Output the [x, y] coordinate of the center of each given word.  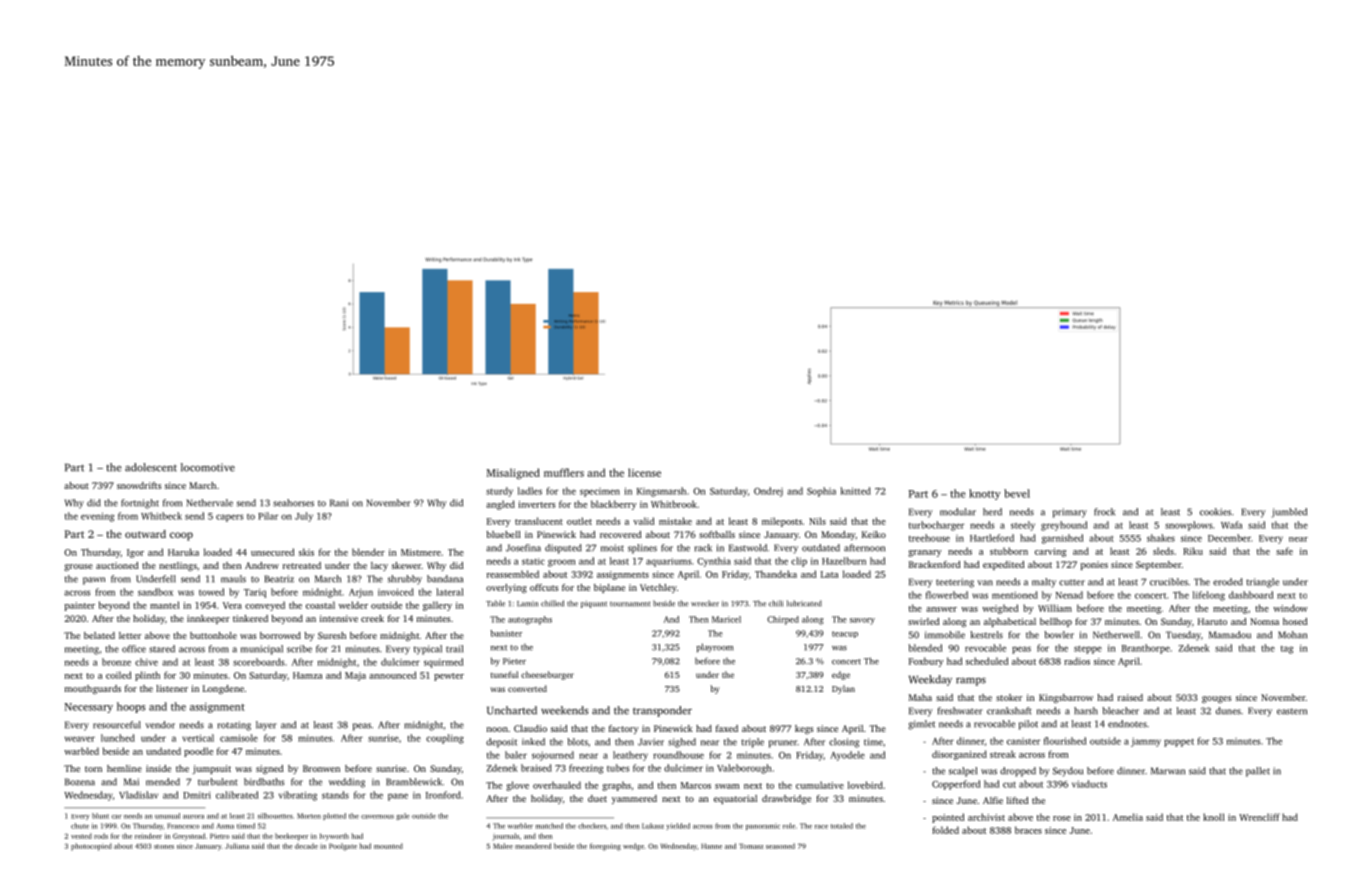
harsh [1086, 711]
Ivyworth [334, 837]
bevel [1017, 493]
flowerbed [947, 595]
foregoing [605, 847]
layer [266, 726]
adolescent [151, 467]
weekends [565, 710]
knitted [855, 491]
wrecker [705, 603]
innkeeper [208, 619]
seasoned [780, 846]
